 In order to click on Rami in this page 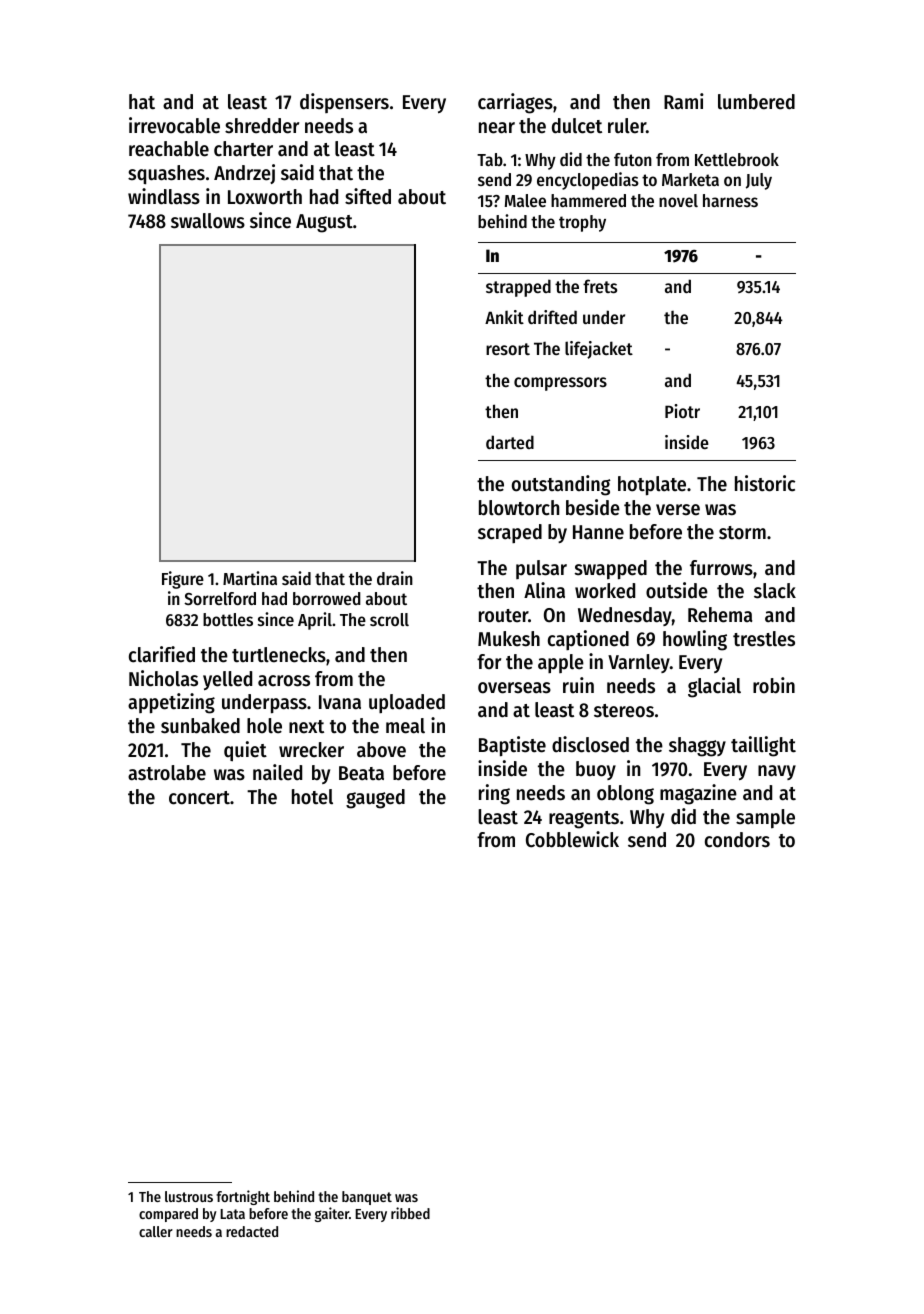, I will do `click(684, 101)`.
